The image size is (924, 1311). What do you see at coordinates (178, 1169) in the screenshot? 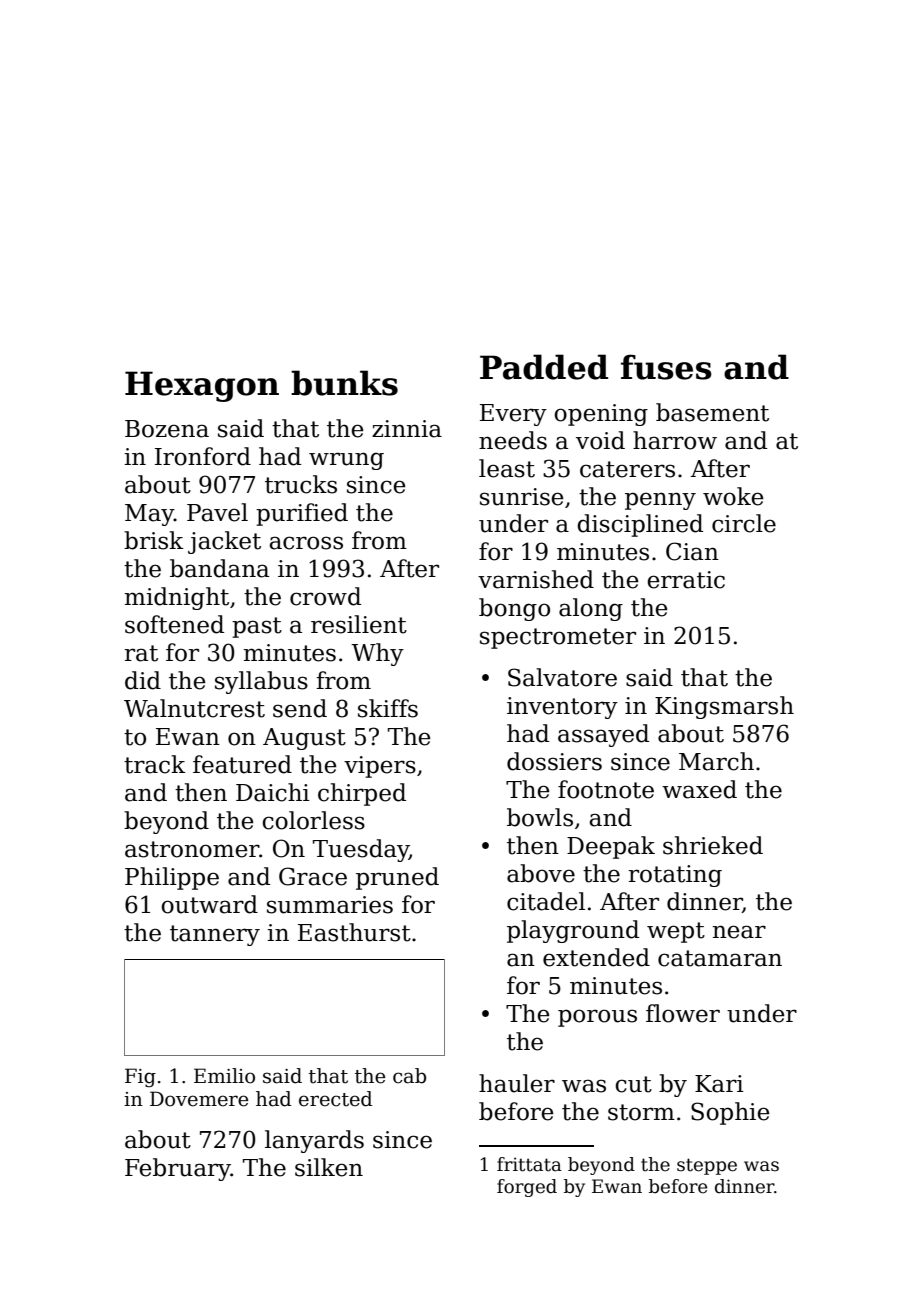
I see `February` at bounding box center [178, 1169].
